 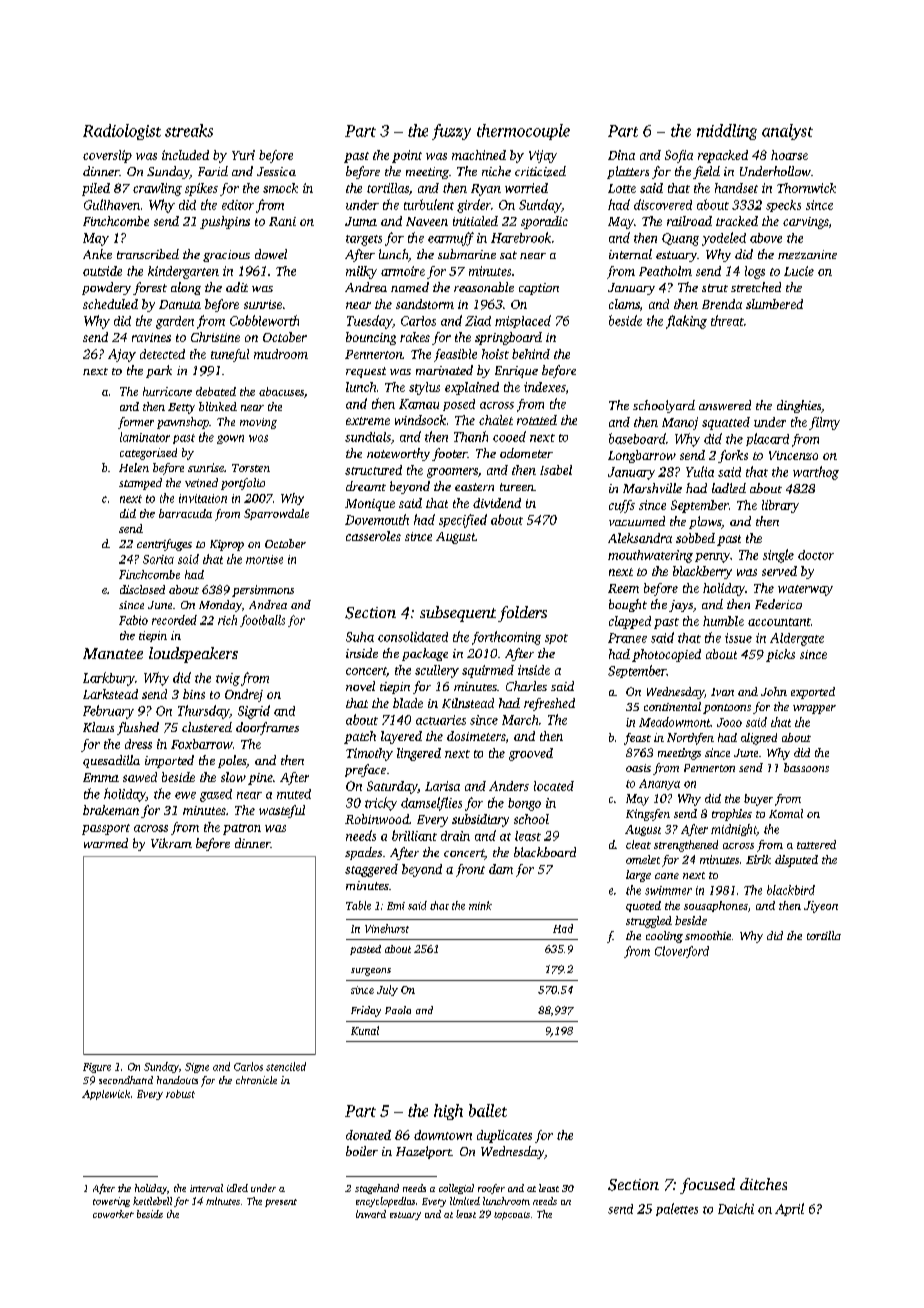 I want to click on Joao, so click(x=729, y=722).
